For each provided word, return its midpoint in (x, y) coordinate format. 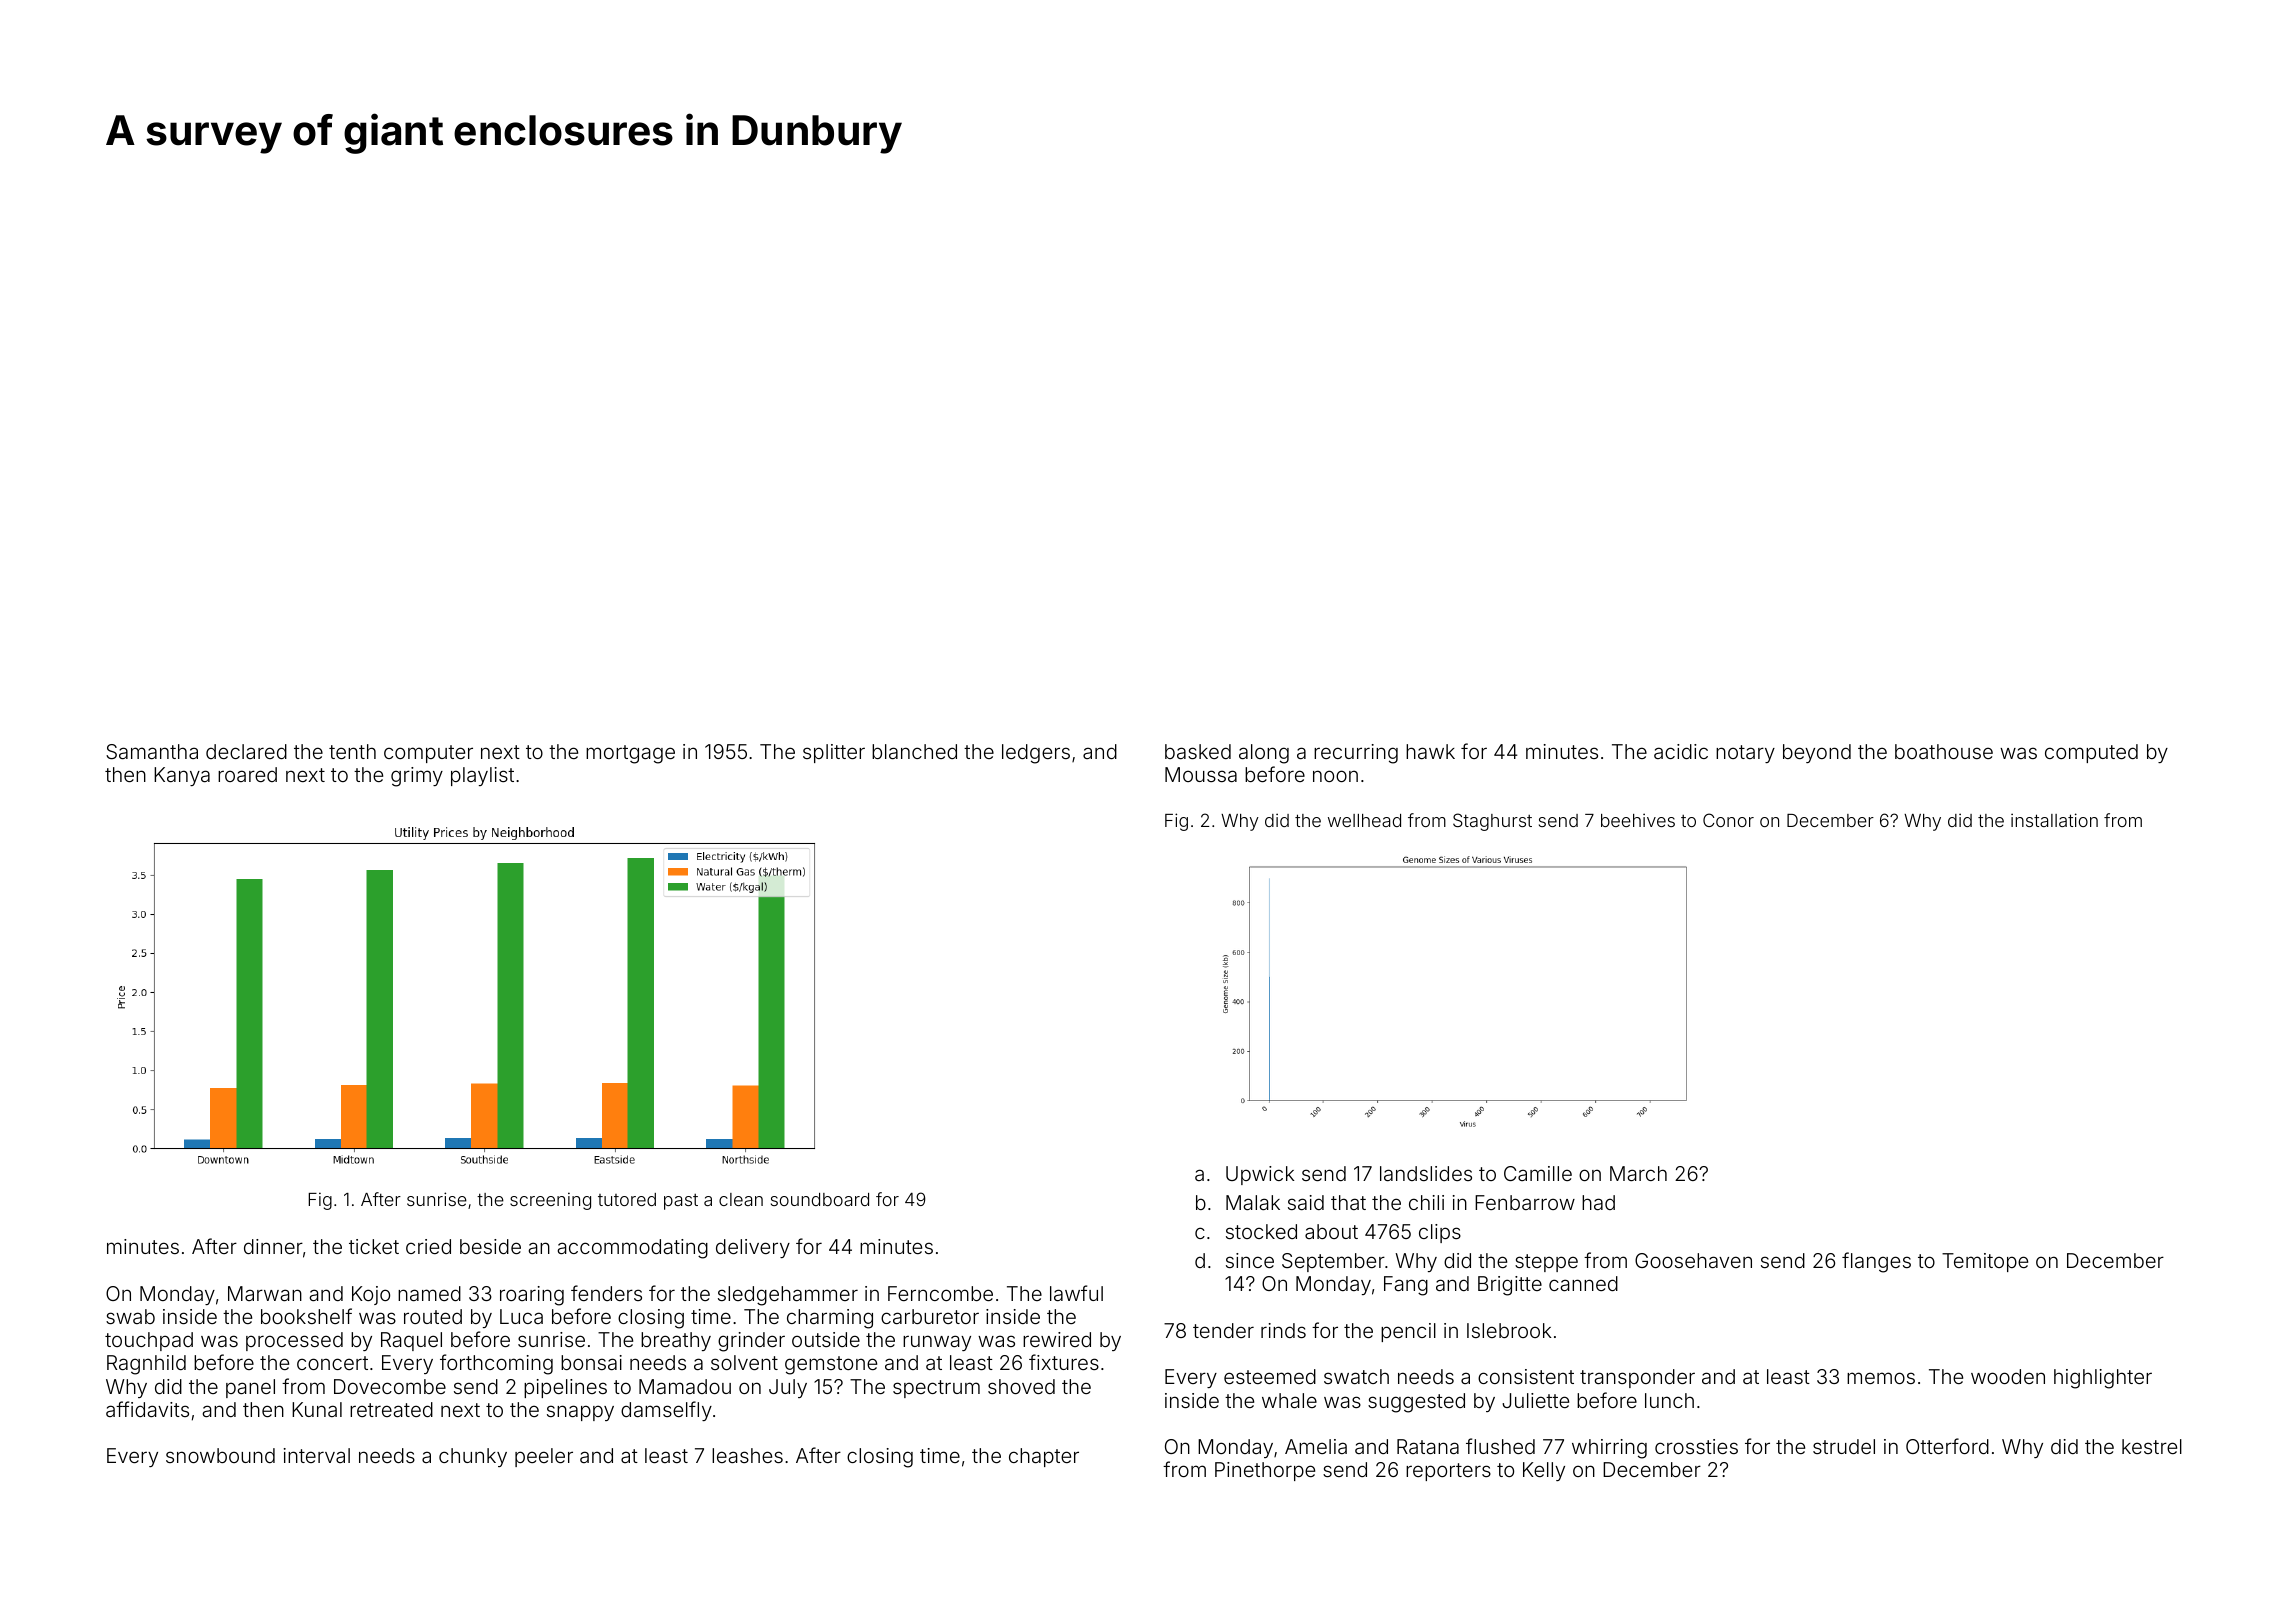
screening (550, 1201)
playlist (482, 776)
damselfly (666, 1411)
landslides (1426, 1173)
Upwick (1260, 1175)
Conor (1728, 820)
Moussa (1201, 774)
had (1598, 1202)
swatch (1356, 1376)
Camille (1538, 1173)
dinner (273, 1246)
